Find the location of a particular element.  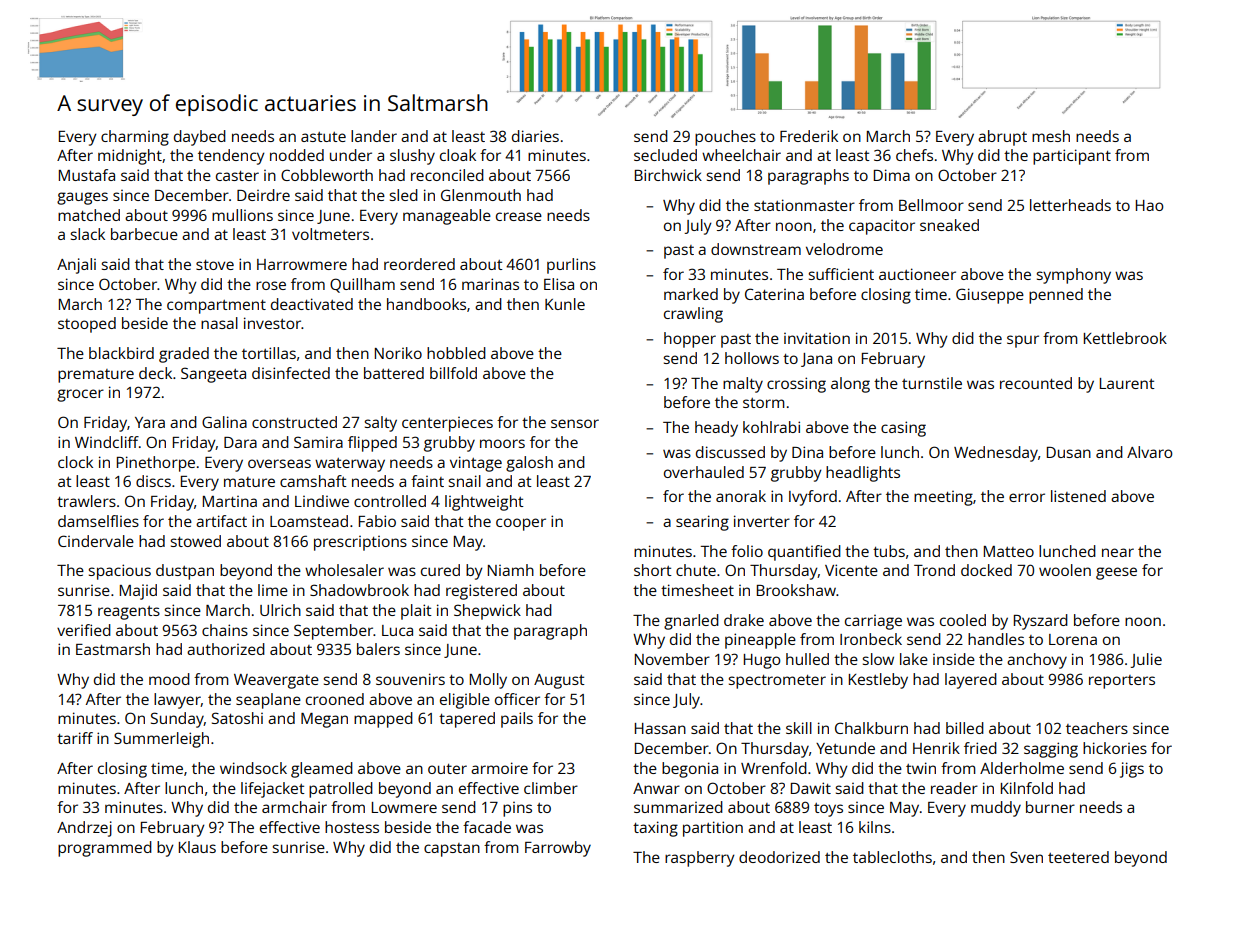

diaries is located at coordinates (535, 136).
